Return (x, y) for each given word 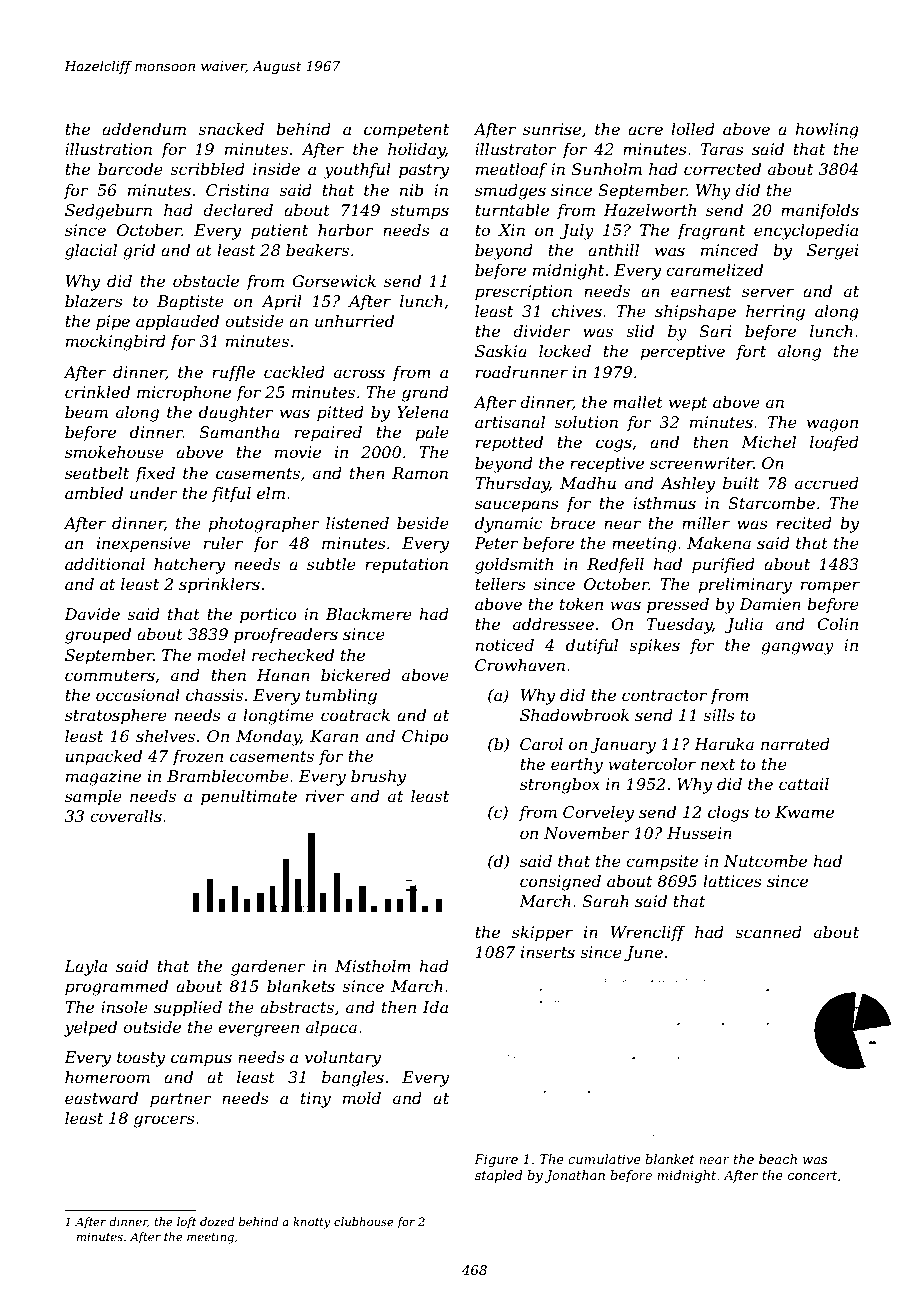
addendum (144, 129)
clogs (728, 814)
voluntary (343, 1059)
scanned (768, 932)
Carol (541, 744)
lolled (693, 129)
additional (105, 564)
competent (406, 131)
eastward (101, 1098)
